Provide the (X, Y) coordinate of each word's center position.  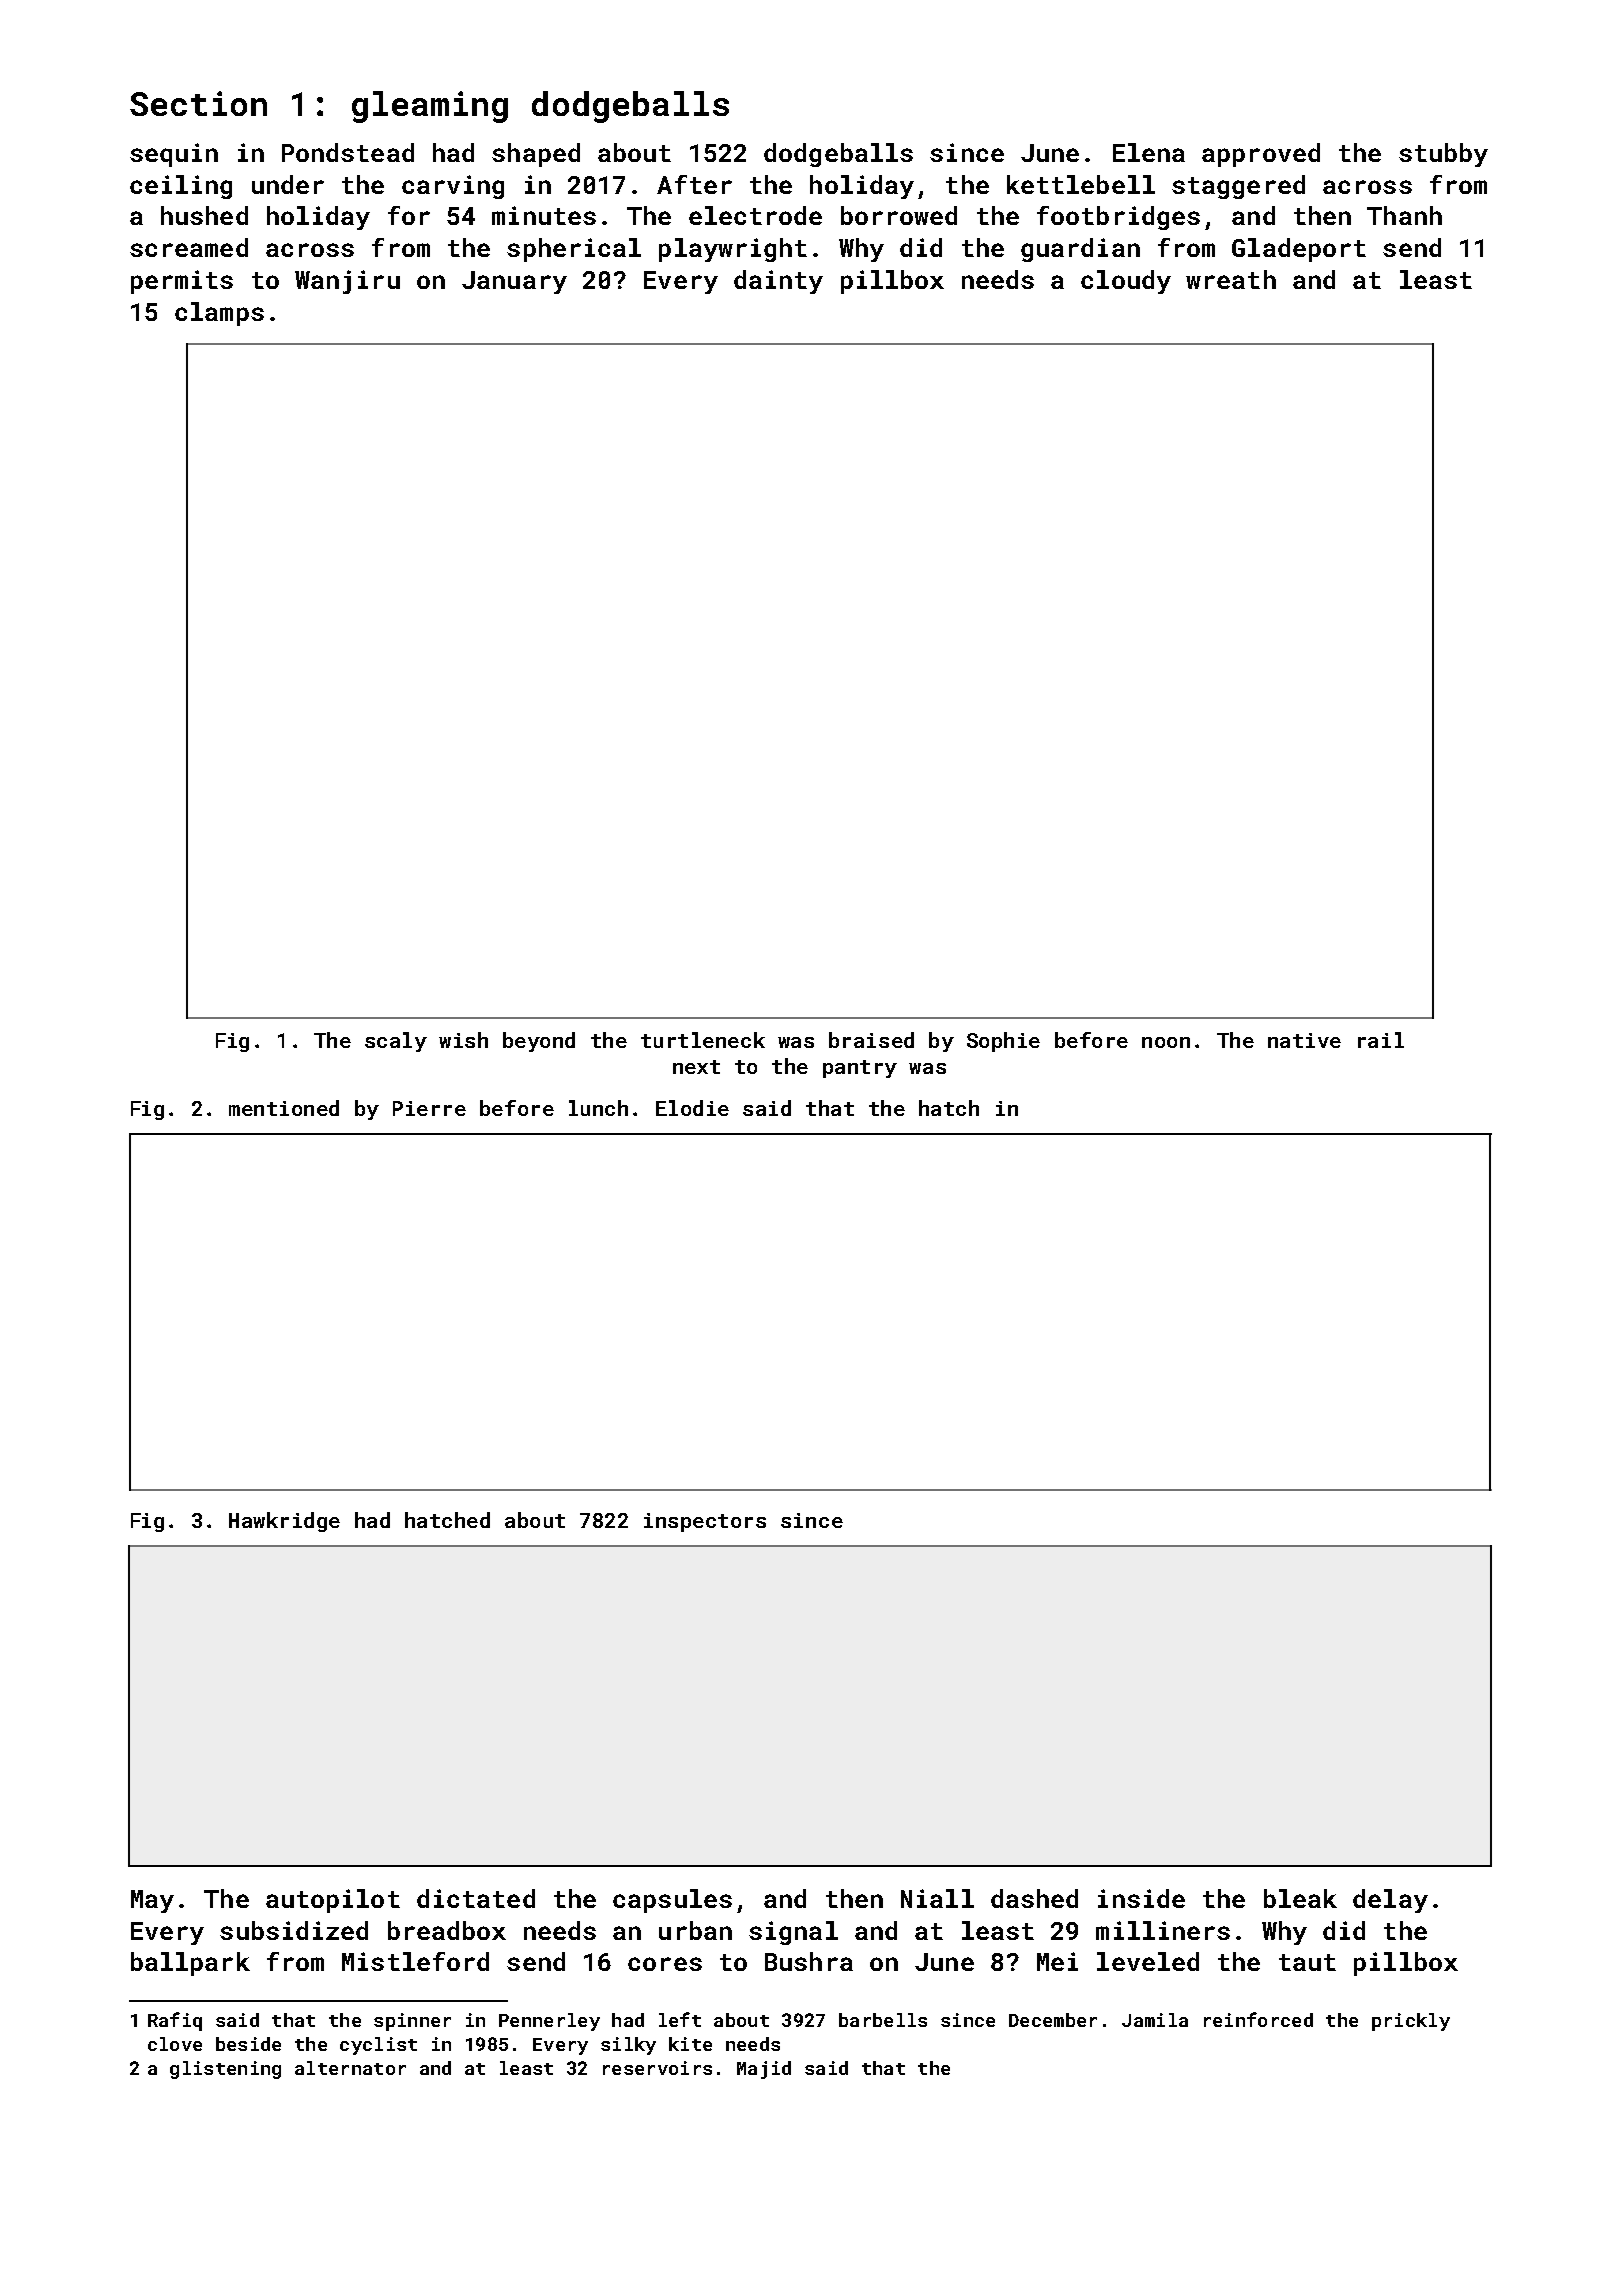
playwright (733, 250)
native (1304, 1040)
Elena (1149, 152)
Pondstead (348, 152)
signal (793, 1933)
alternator (350, 2068)
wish (463, 1040)
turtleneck (703, 1040)
